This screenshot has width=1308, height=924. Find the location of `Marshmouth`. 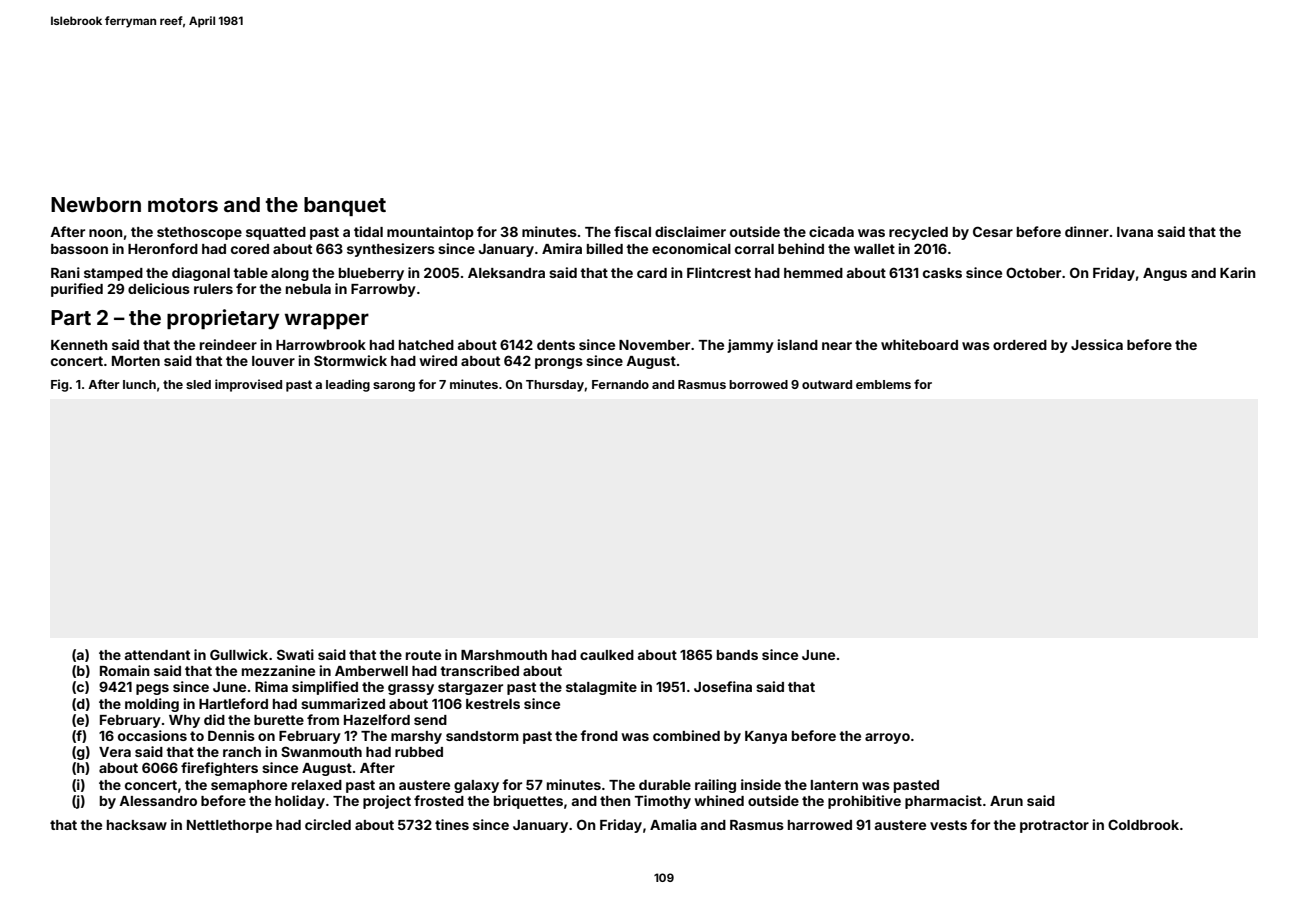

Marshmouth is located at coordinates (504, 655).
